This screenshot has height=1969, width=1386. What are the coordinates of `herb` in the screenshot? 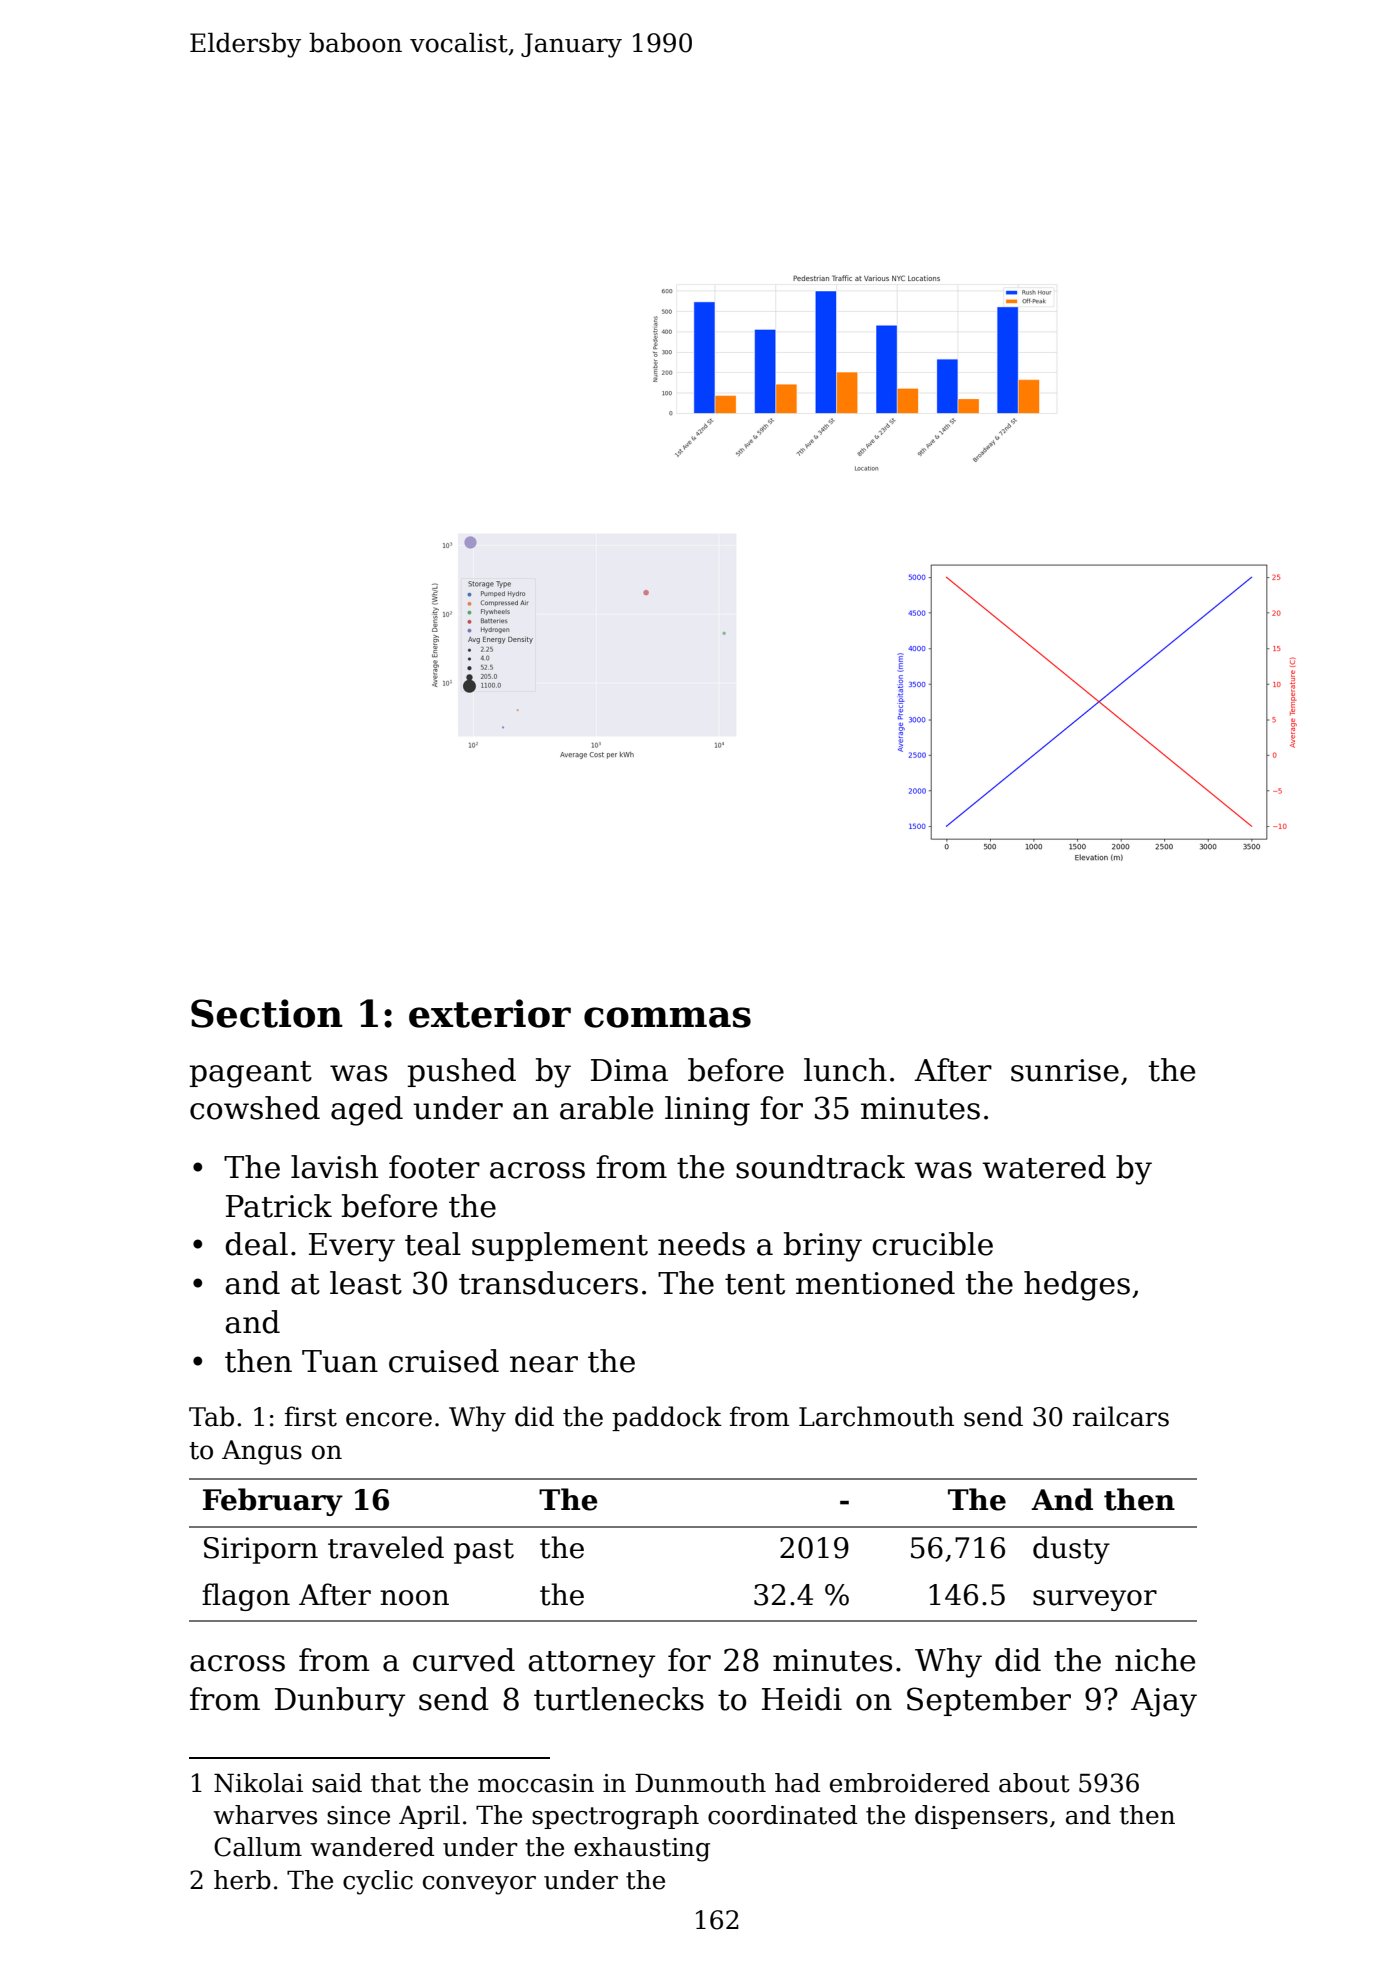 It's located at (242, 1880).
